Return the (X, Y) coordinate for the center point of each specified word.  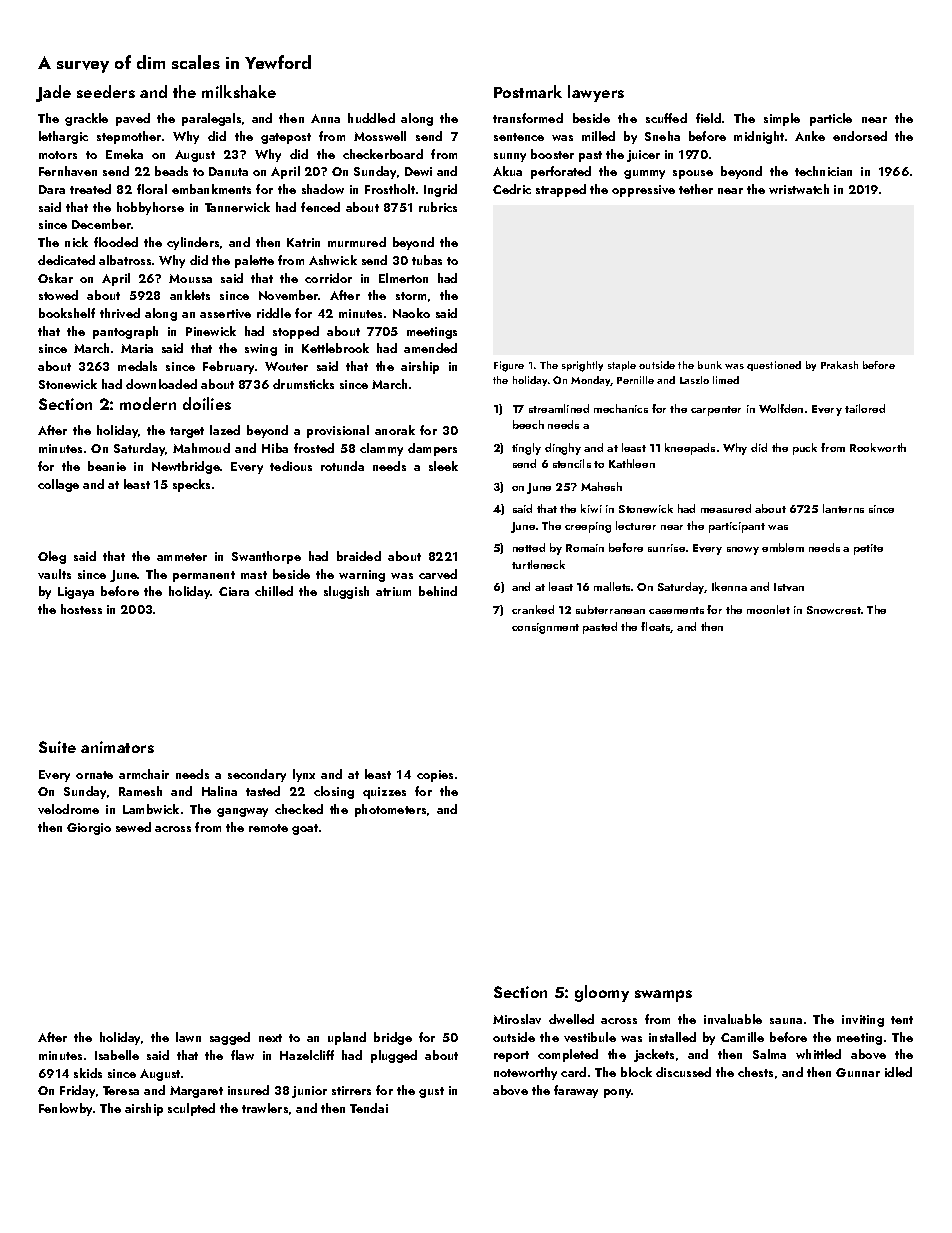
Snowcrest (834, 610)
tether (696, 189)
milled (598, 136)
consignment (545, 628)
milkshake (239, 91)
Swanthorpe (266, 557)
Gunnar (858, 1072)
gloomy (602, 993)
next (270, 1038)
